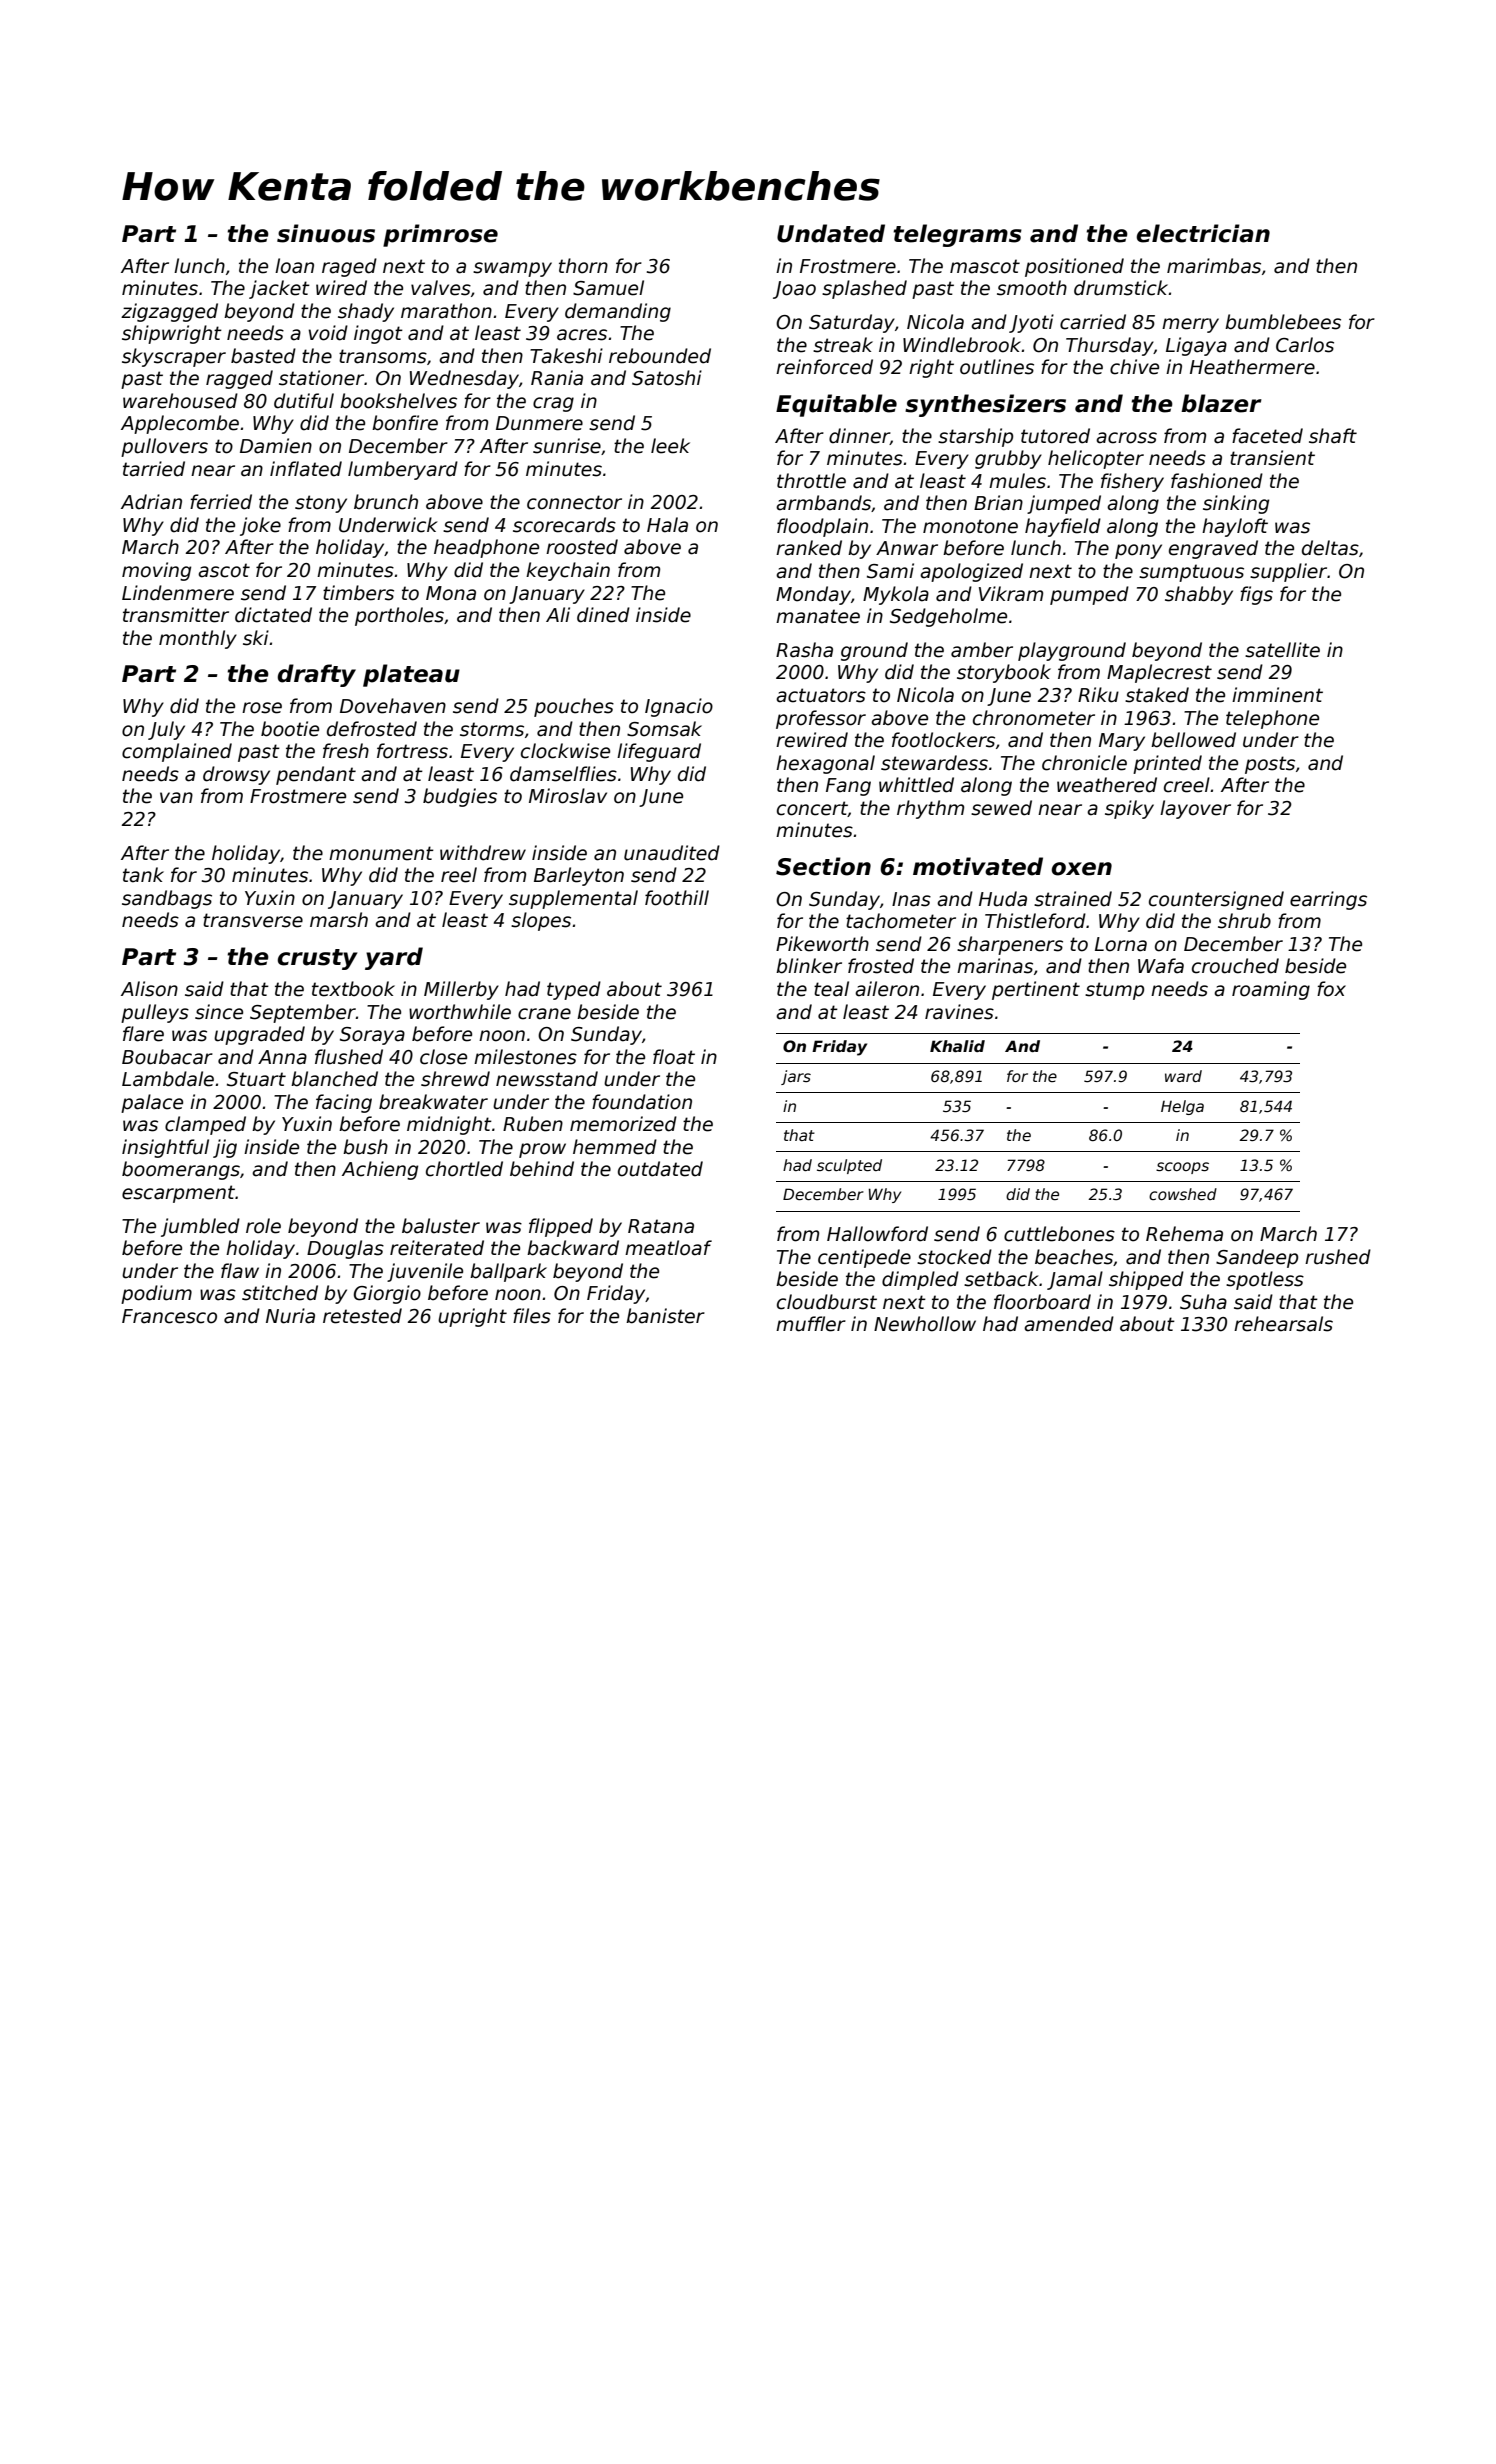 This screenshot has width=1496, height=2464. What do you see at coordinates (831, 233) in the screenshot?
I see `Undated` at bounding box center [831, 233].
